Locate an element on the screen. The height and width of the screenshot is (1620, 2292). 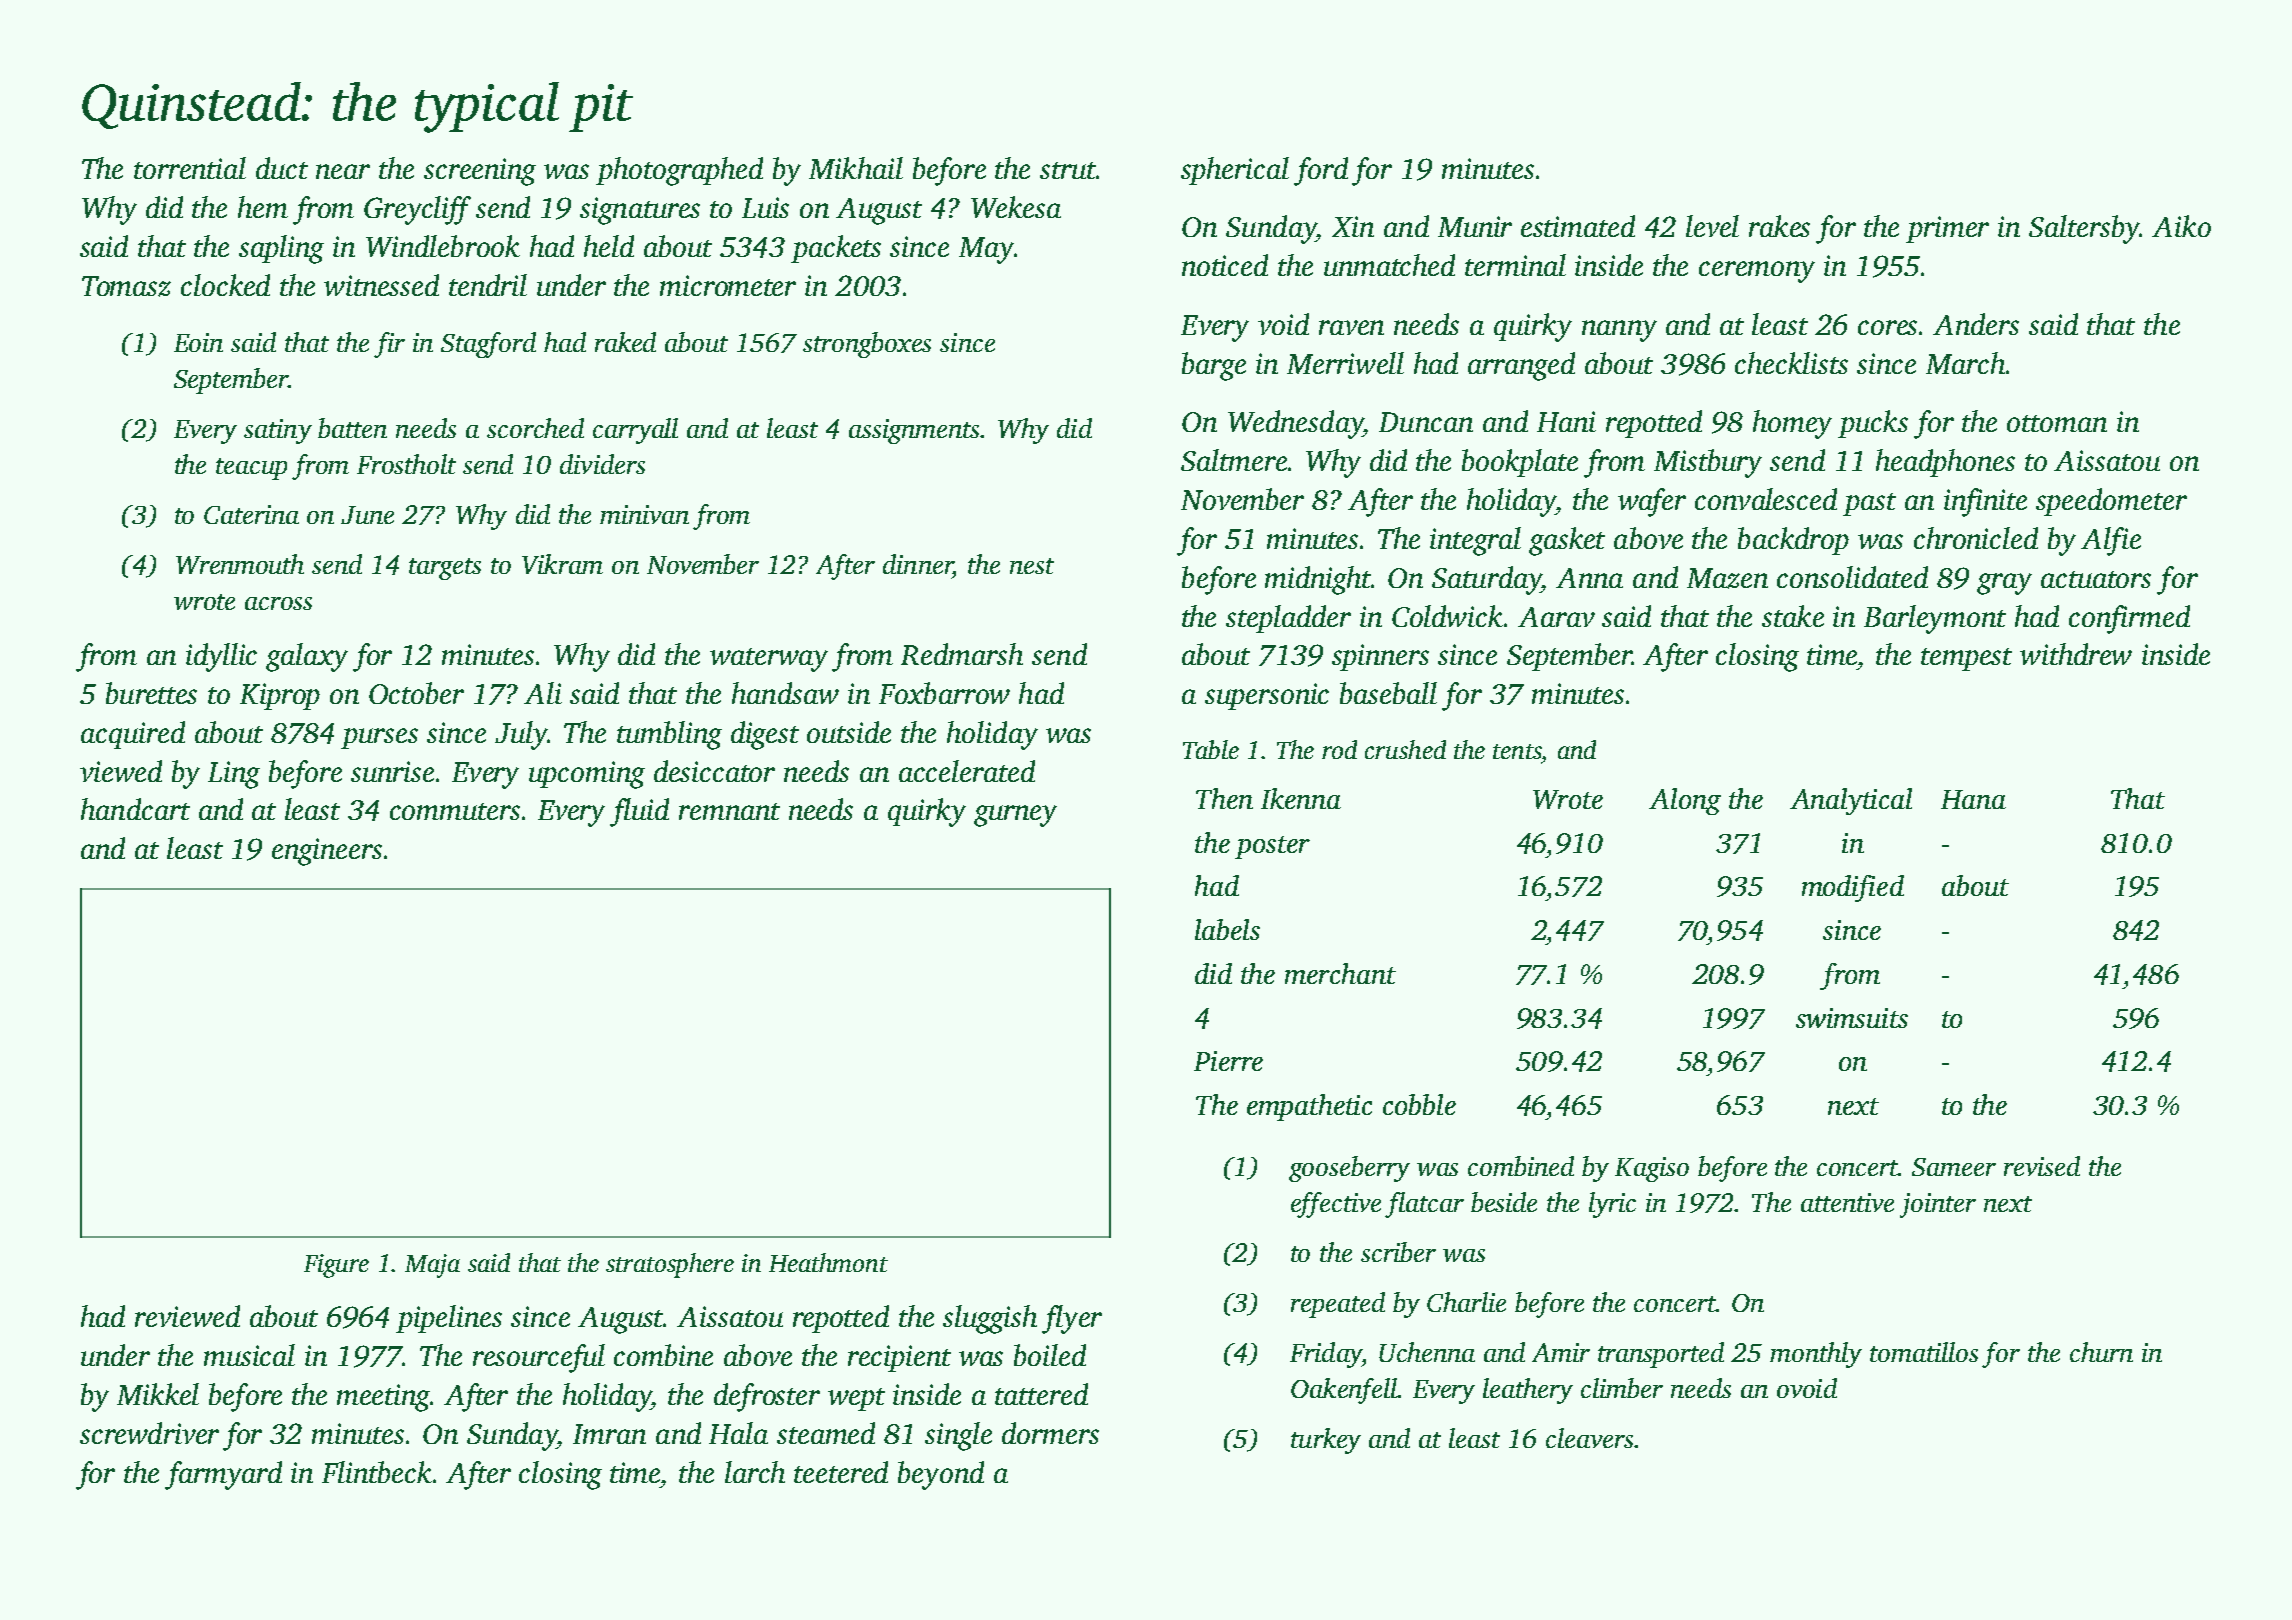
empathetic is located at coordinates (1309, 1107).
